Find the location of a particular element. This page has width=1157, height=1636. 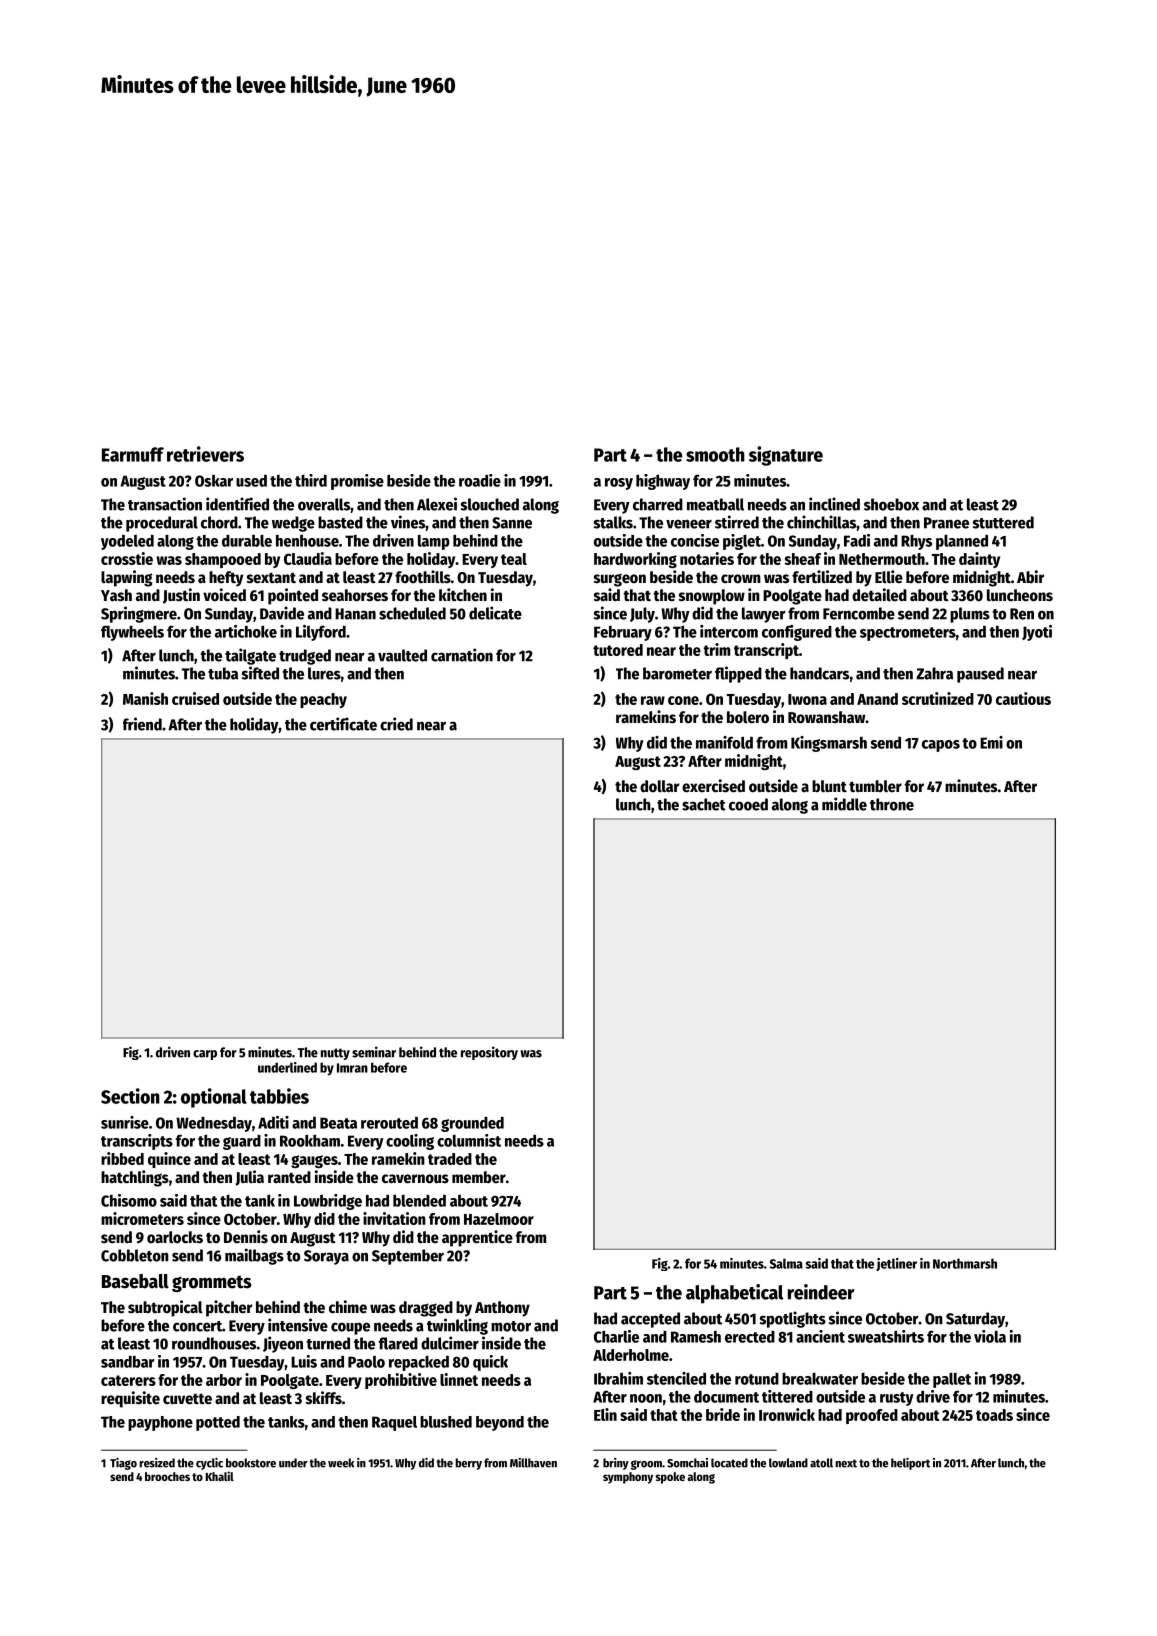

invitation is located at coordinates (394, 1218).
